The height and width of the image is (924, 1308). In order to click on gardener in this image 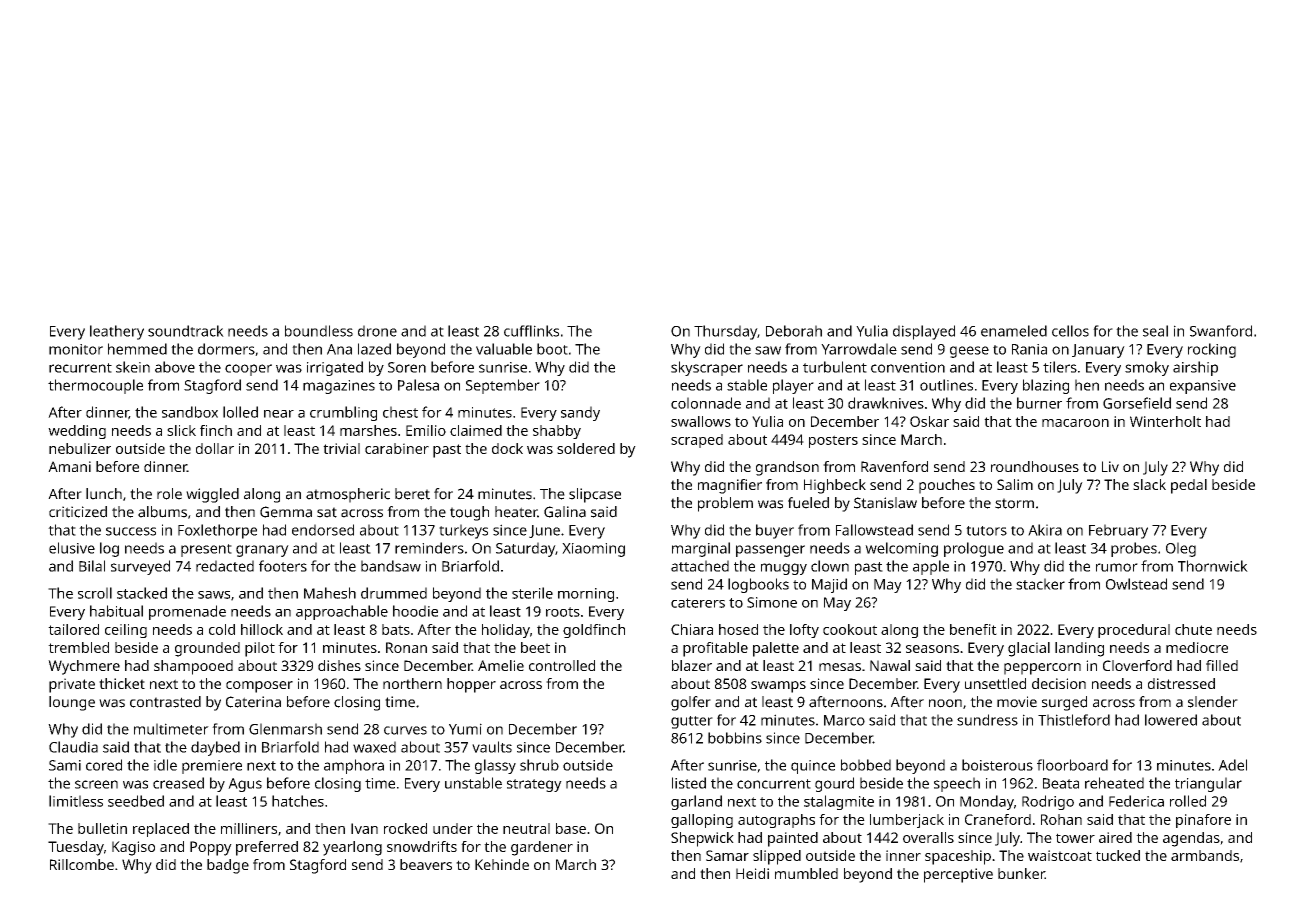, I will do `click(542, 848)`.
